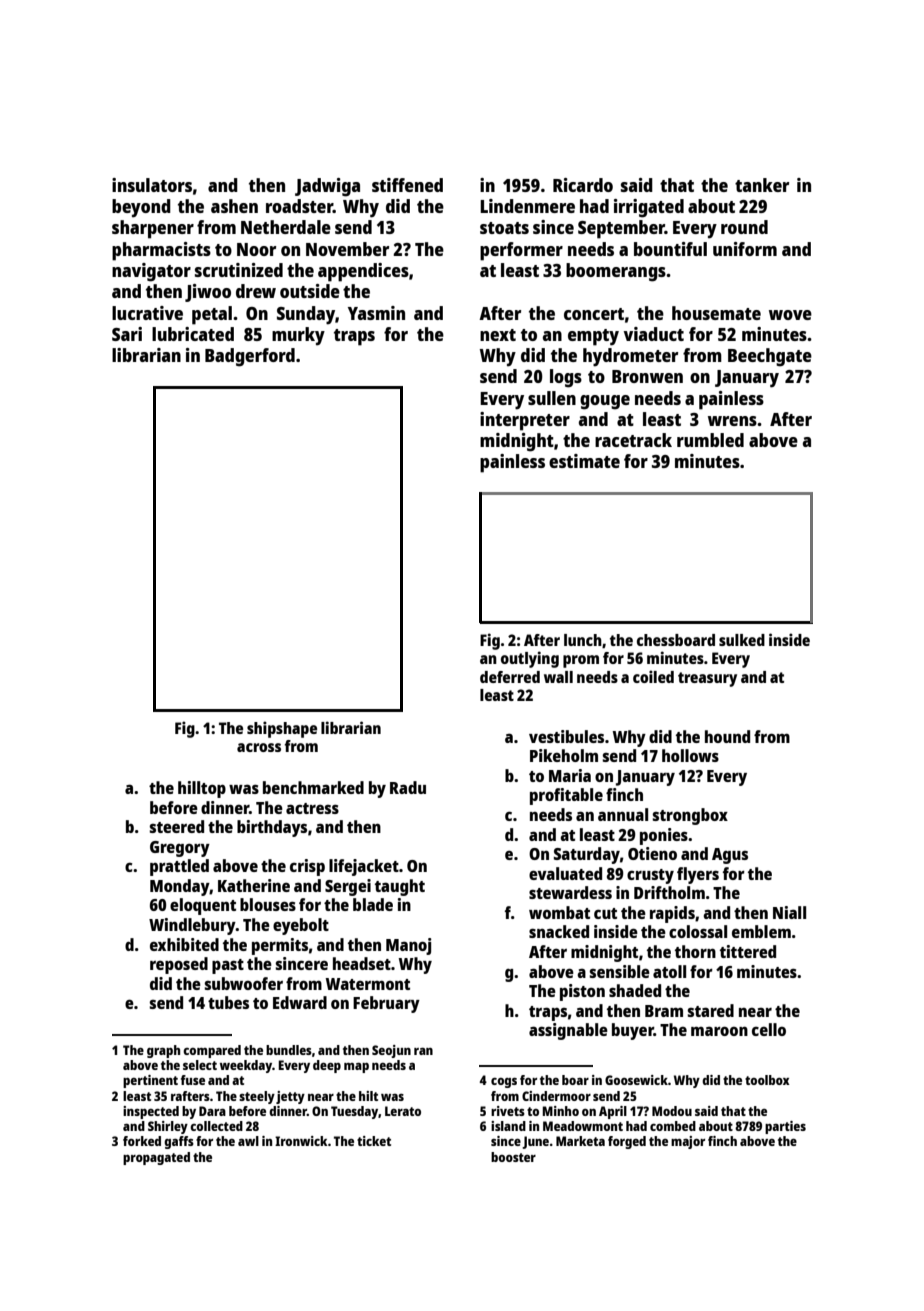 This screenshot has height=1311, width=924. I want to click on Badgerford, so click(250, 357).
